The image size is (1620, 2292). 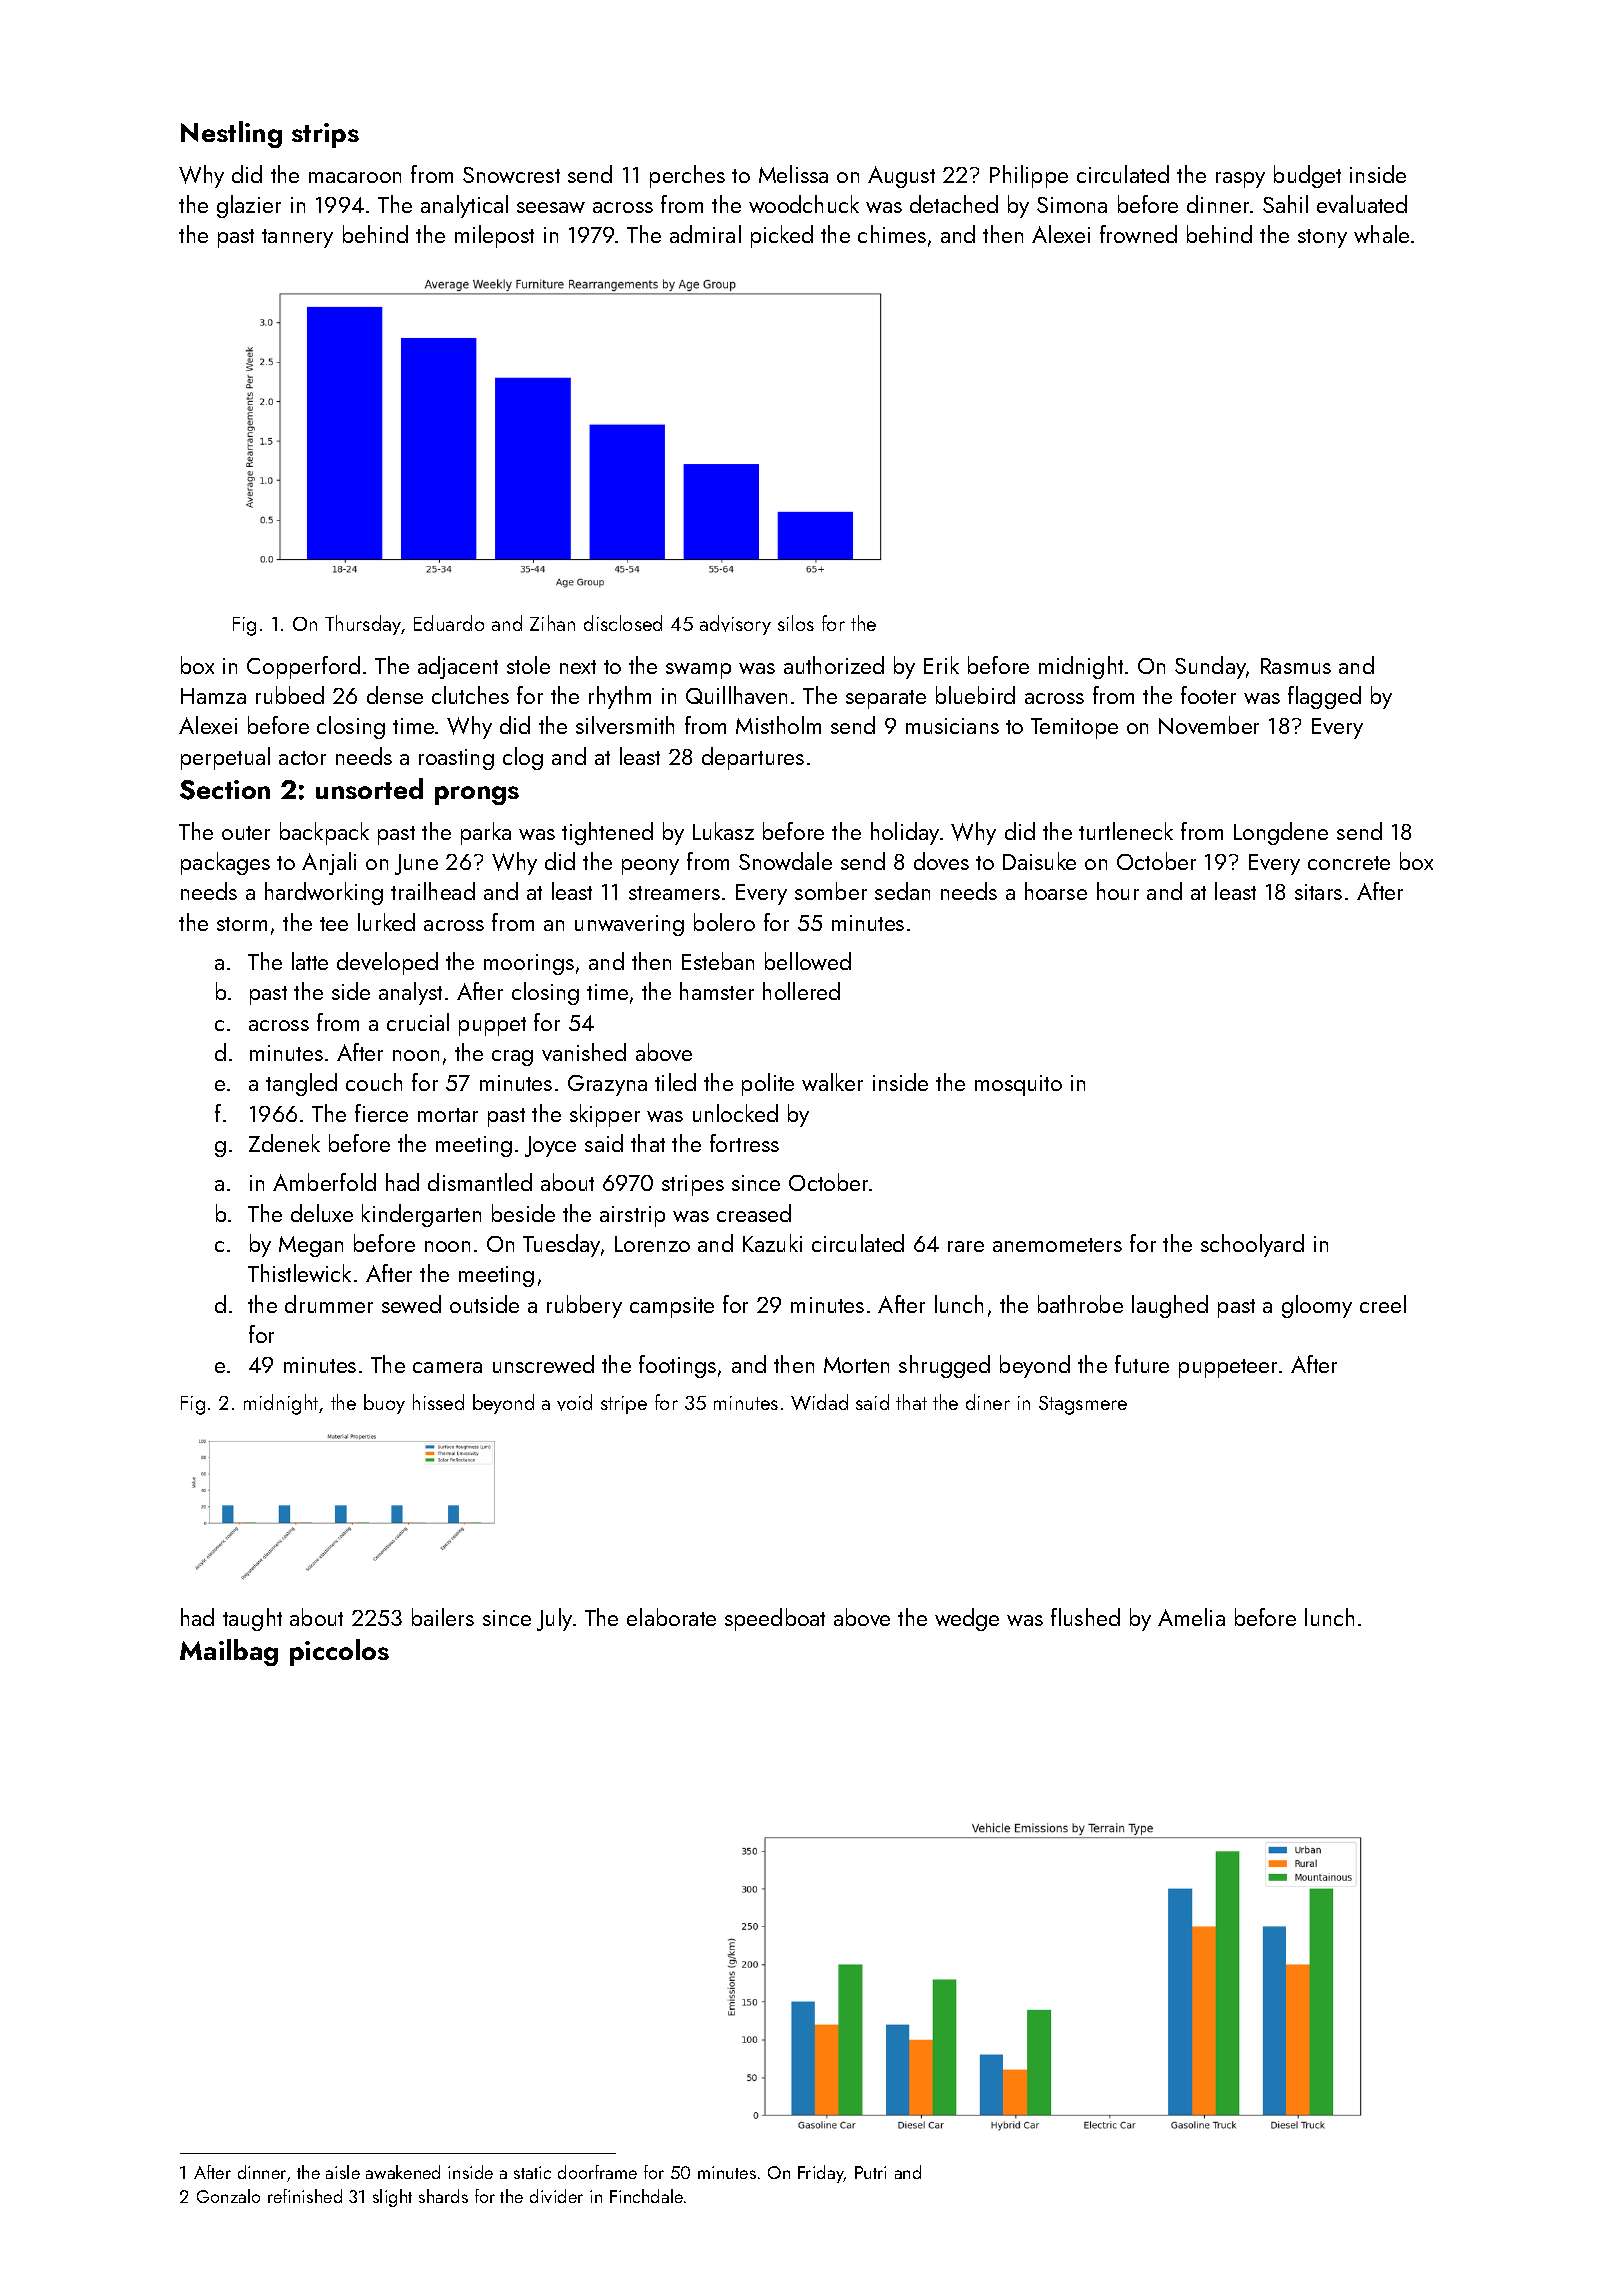 What do you see at coordinates (1307, 176) in the page?
I see `budget` at bounding box center [1307, 176].
